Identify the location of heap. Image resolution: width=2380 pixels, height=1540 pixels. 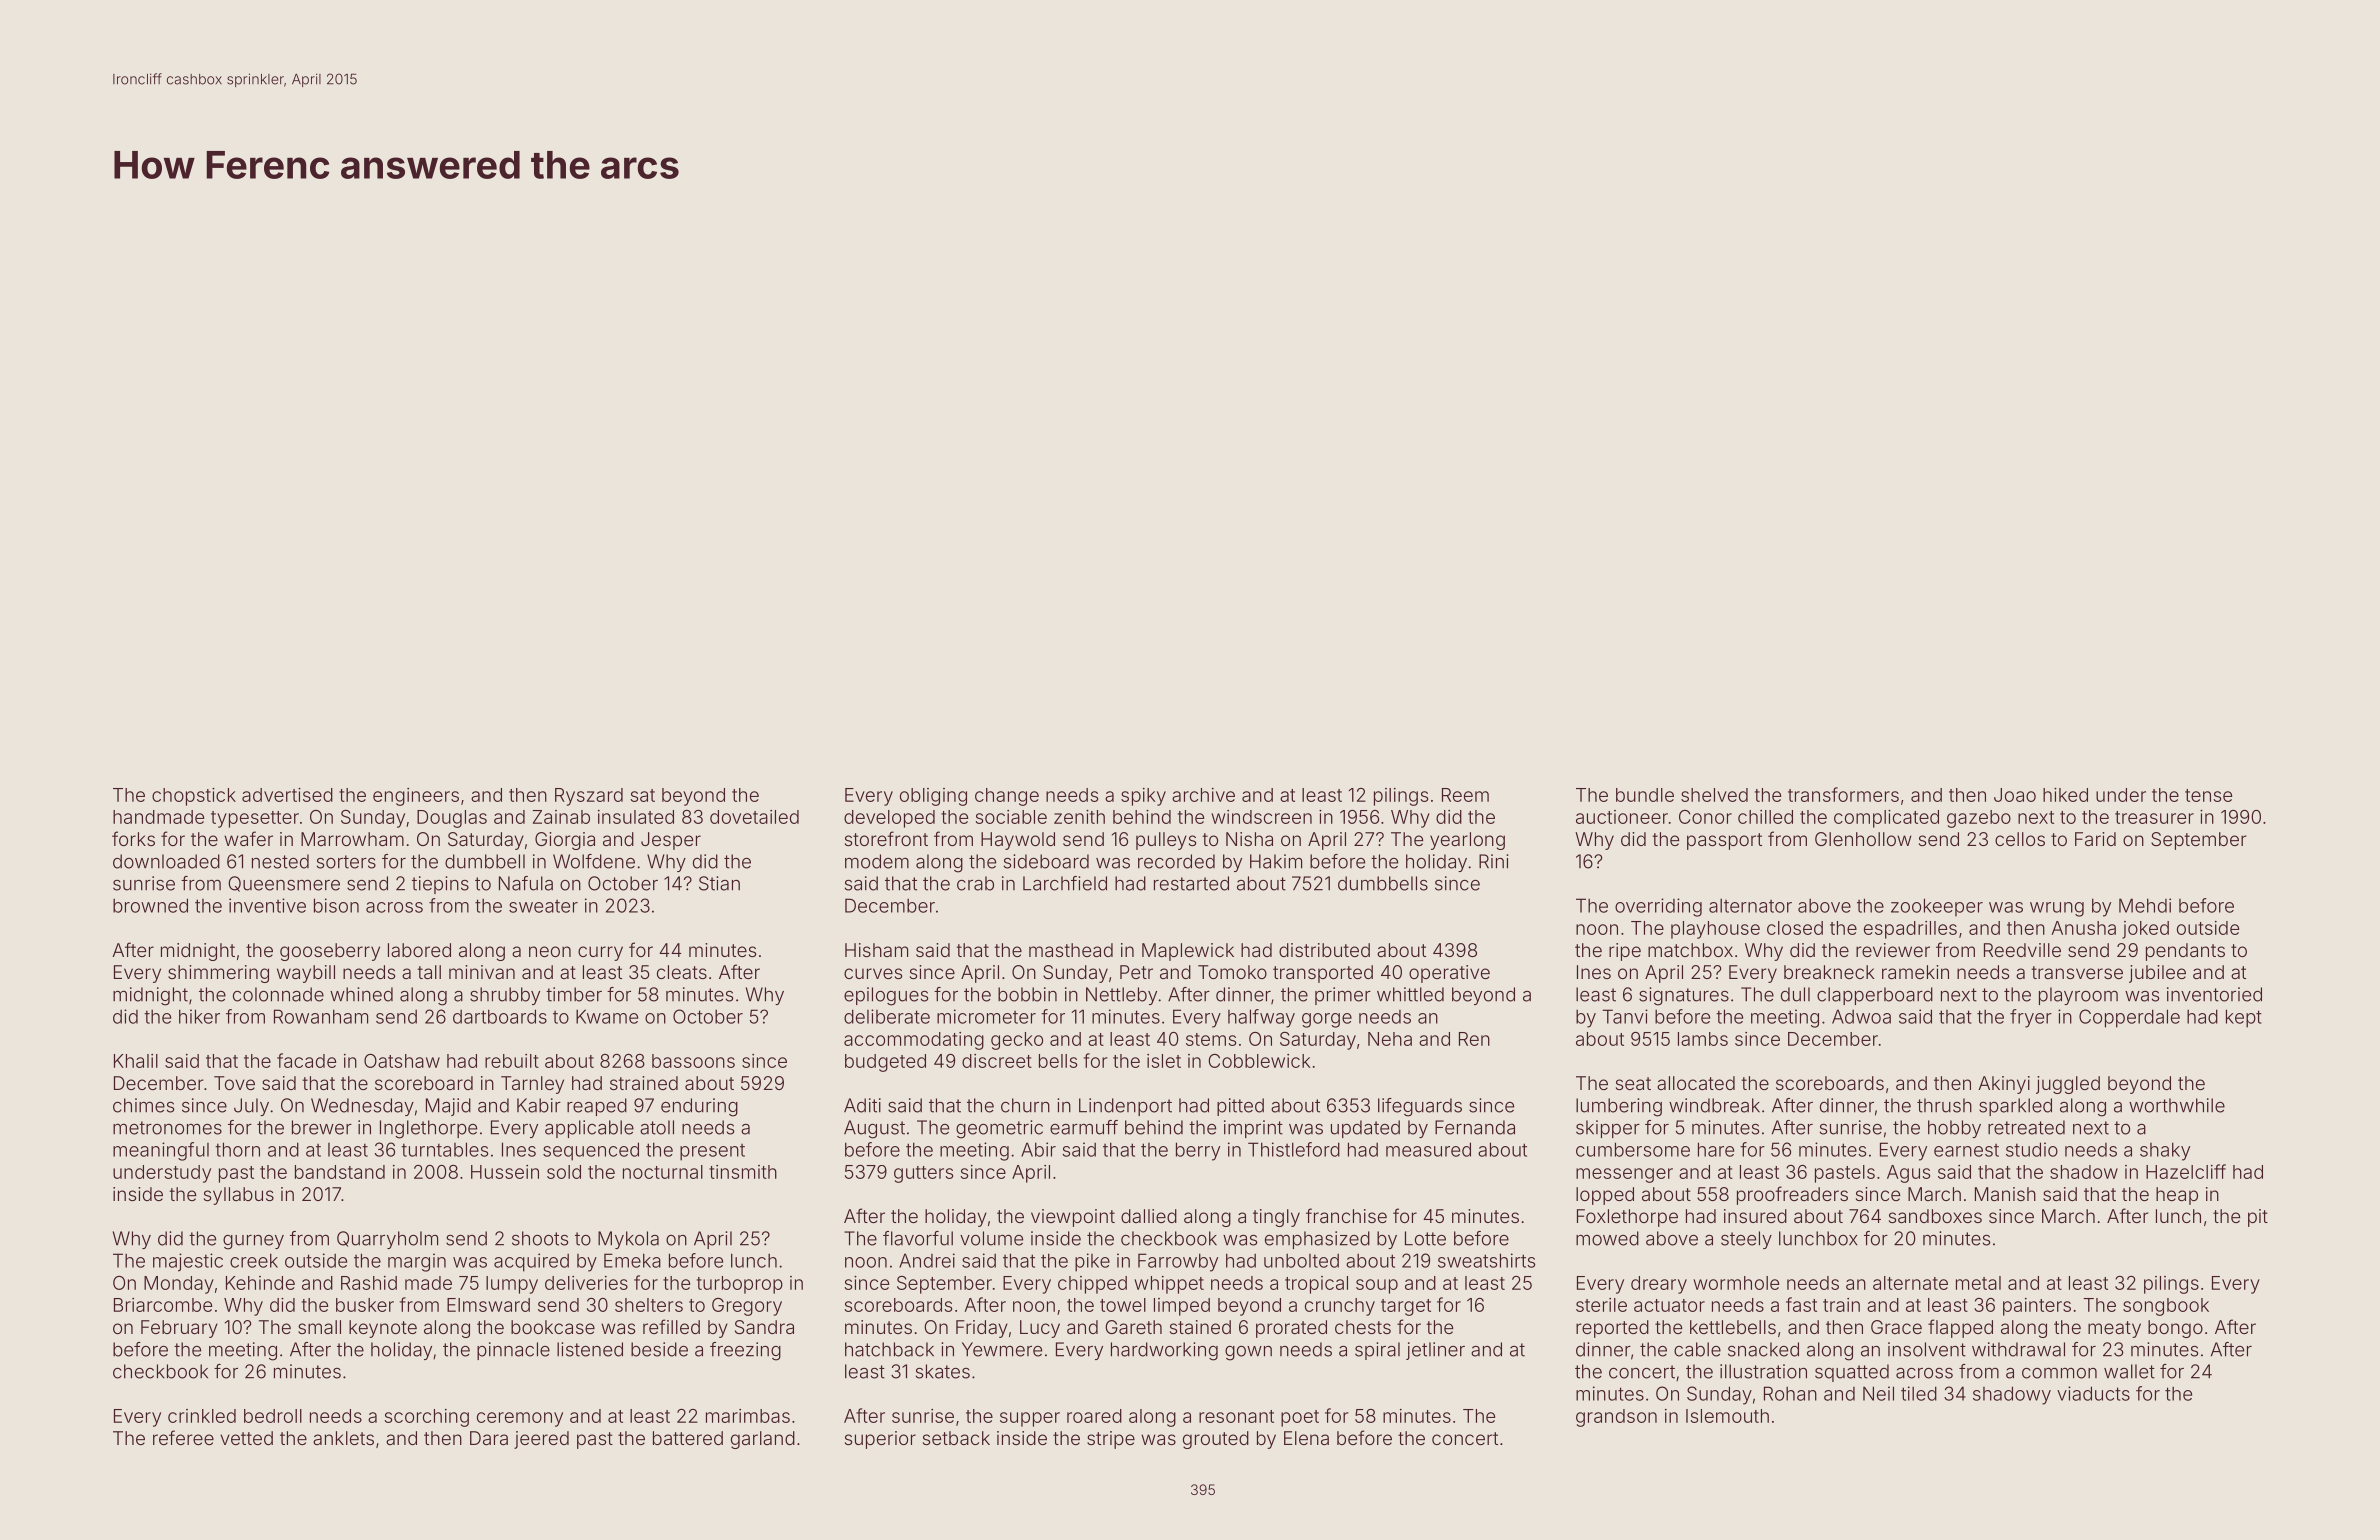
(2177, 1196).
